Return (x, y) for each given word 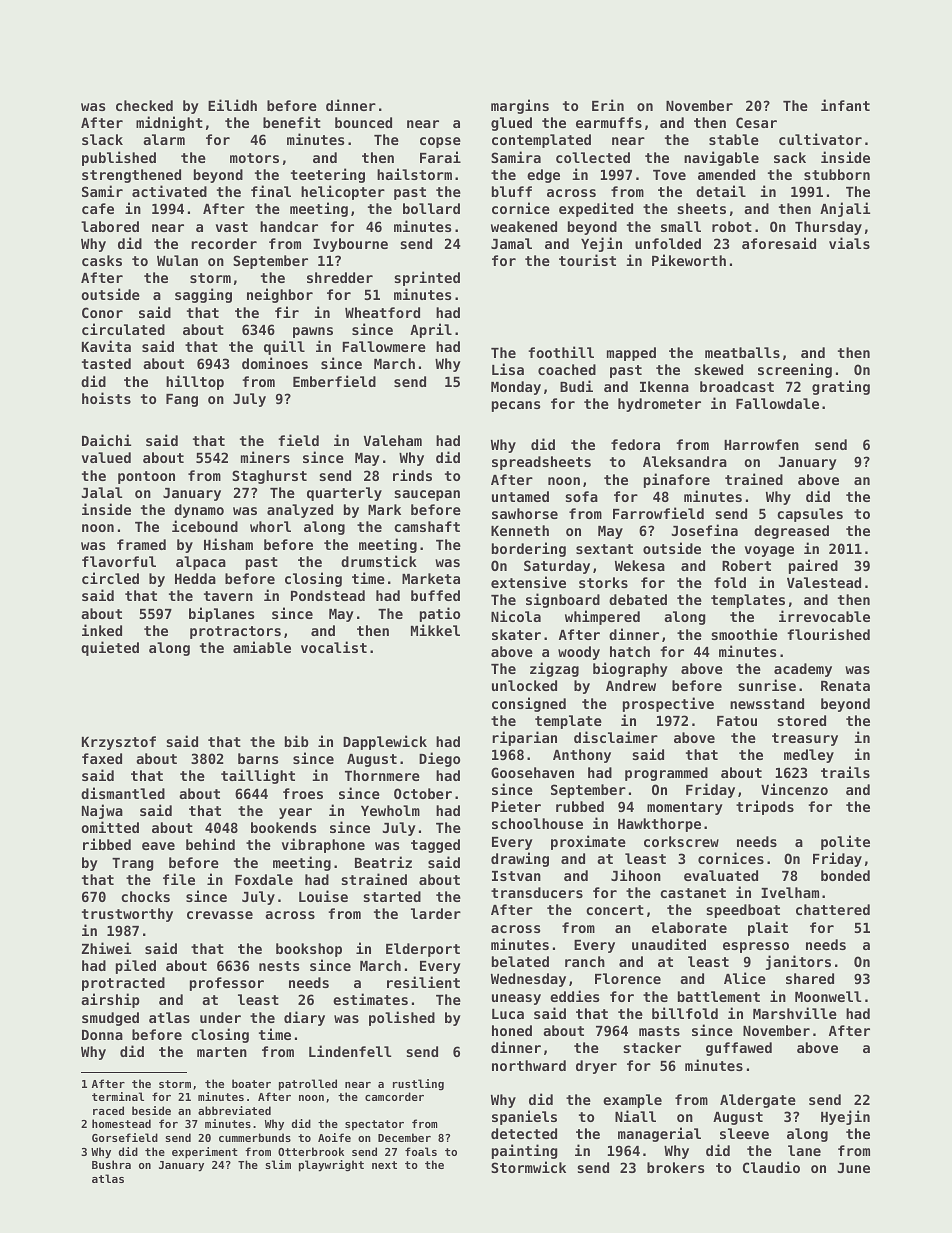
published (119, 158)
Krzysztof (119, 743)
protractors (235, 632)
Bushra (111, 1164)
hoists (106, 398)
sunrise (767, 685)
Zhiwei (106, 948)
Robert (746, 565)
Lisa (508, 369)
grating (841, 387)
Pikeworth (689, 260)
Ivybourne (350, 245)
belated (520, 961)
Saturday (557, 567)
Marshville (795, 1013)
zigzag (554, 669)
